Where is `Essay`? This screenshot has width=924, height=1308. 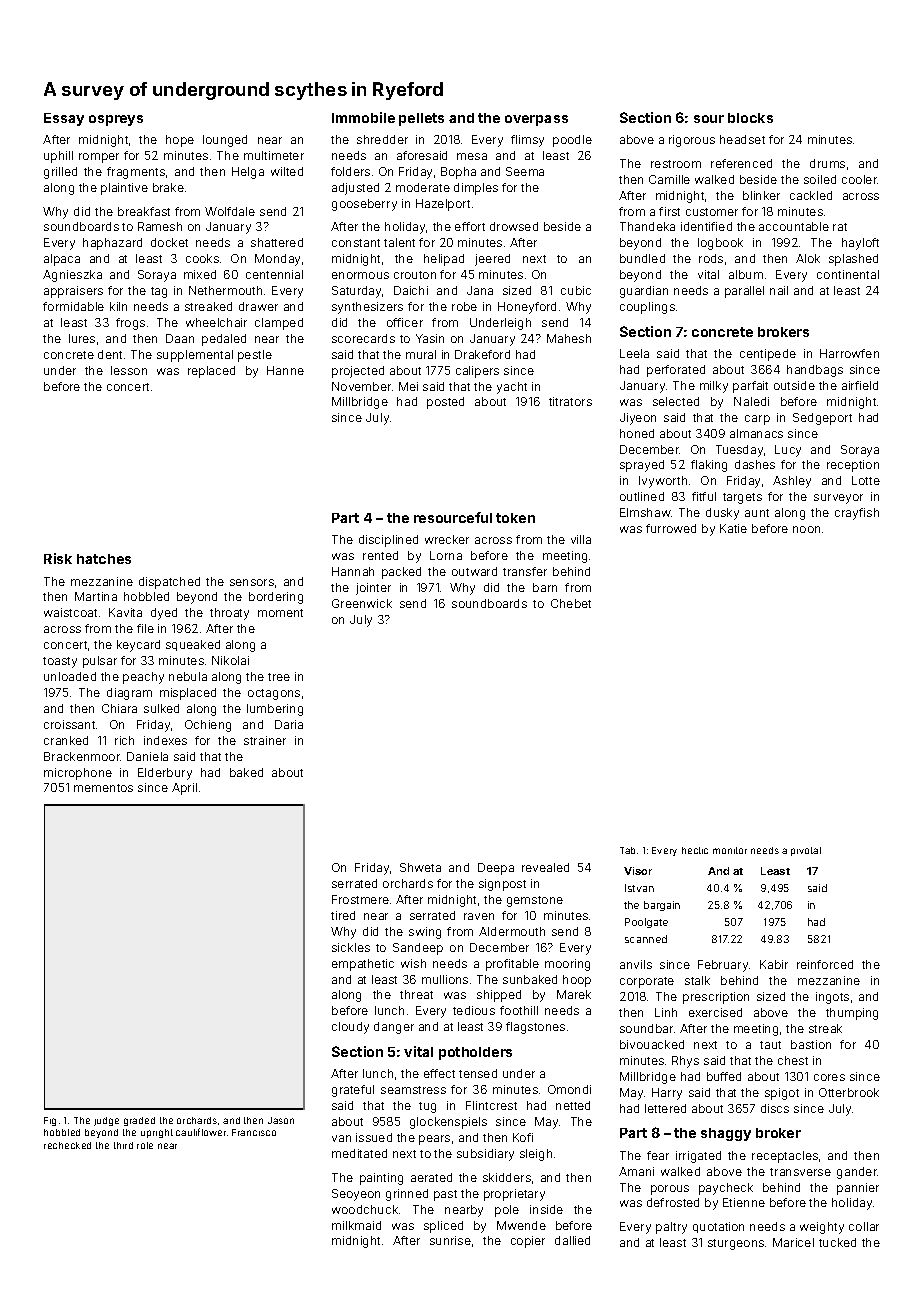
Essay is located at coordinates (64, 119).
